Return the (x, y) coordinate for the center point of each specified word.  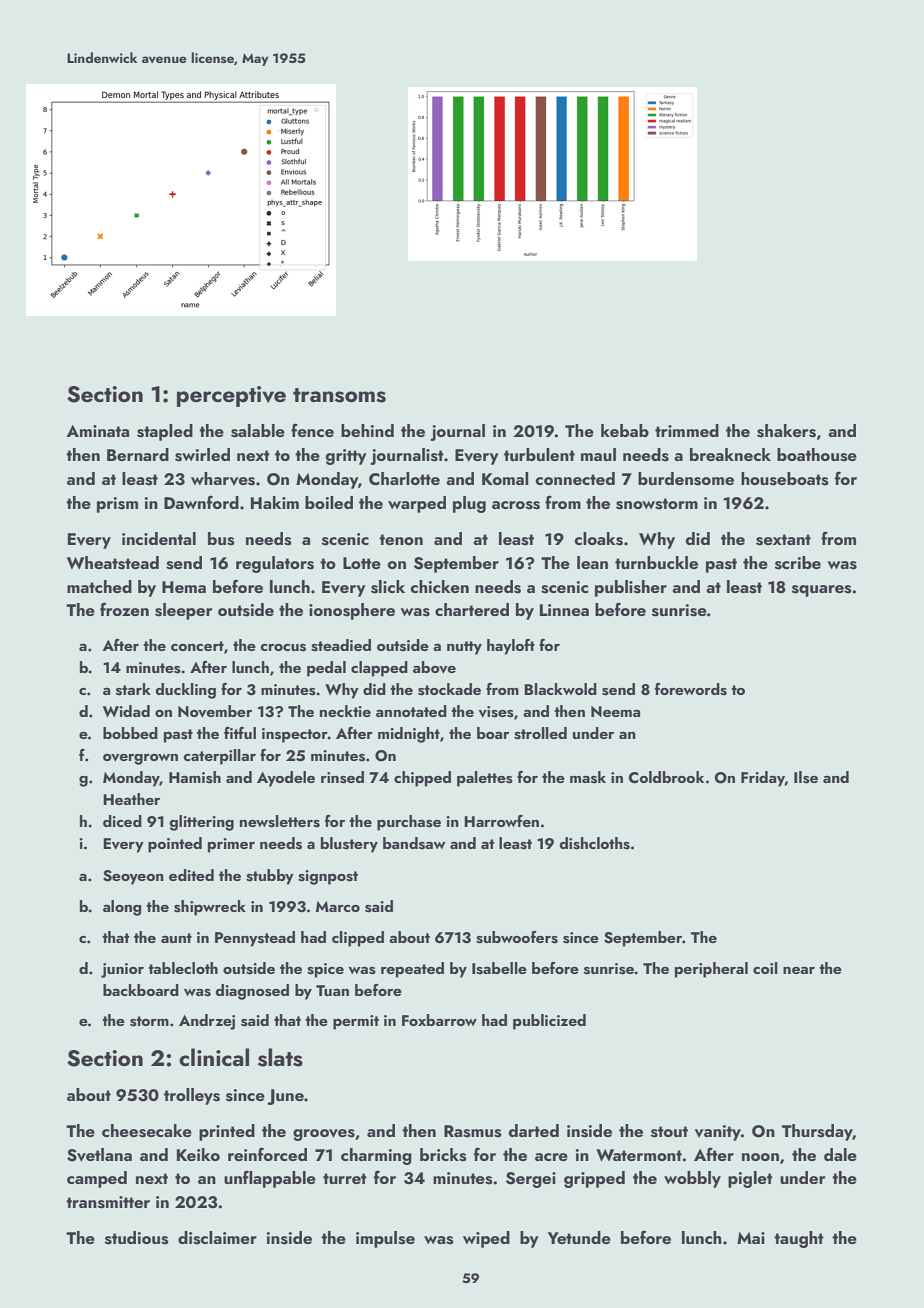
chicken (440, 586)
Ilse (806, 777)
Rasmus (473, 1131)
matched (99, 586)
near (799, 970)
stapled (165, 432)
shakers (786, 431)
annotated (411, 711)
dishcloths (594, 843)
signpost (328, 877)
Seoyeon (133, 877)
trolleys (192, 1096)
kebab (625, 430)
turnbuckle (656, 562)
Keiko (198, 1154)
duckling (185, 691)
